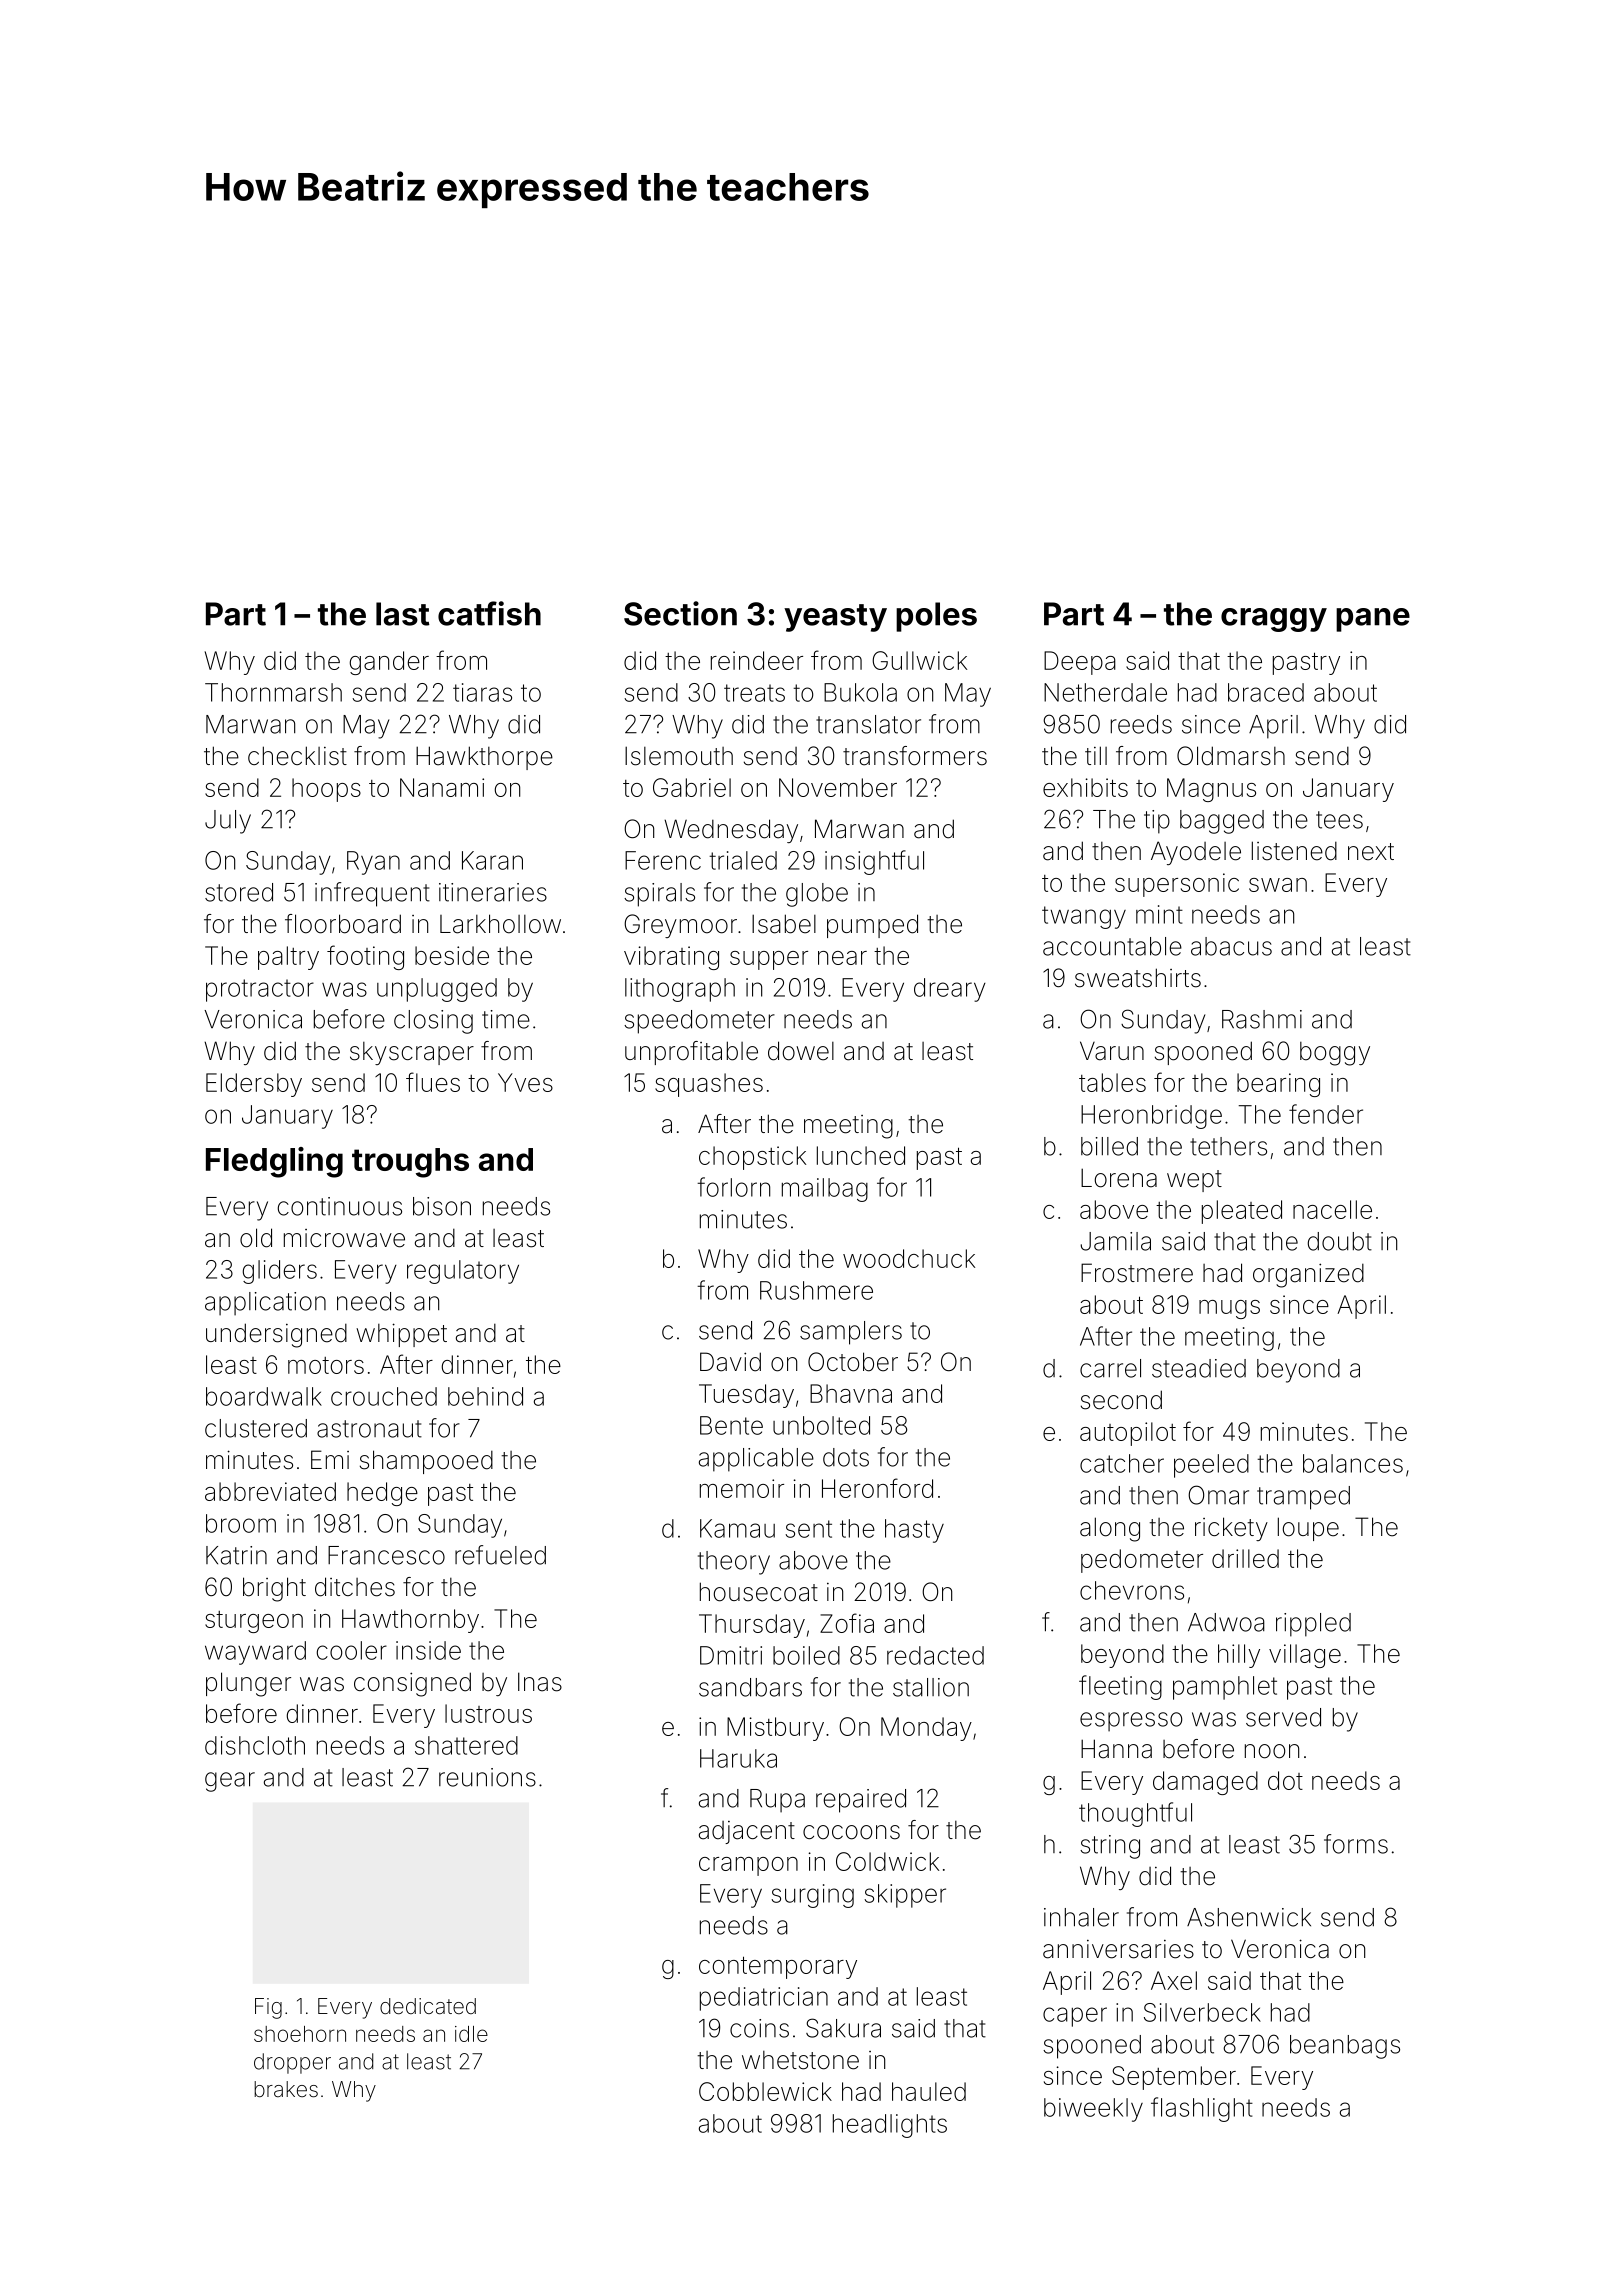 The height and width of the document is (2292, 1620). I want to click on flues, so click(433, 1082).
